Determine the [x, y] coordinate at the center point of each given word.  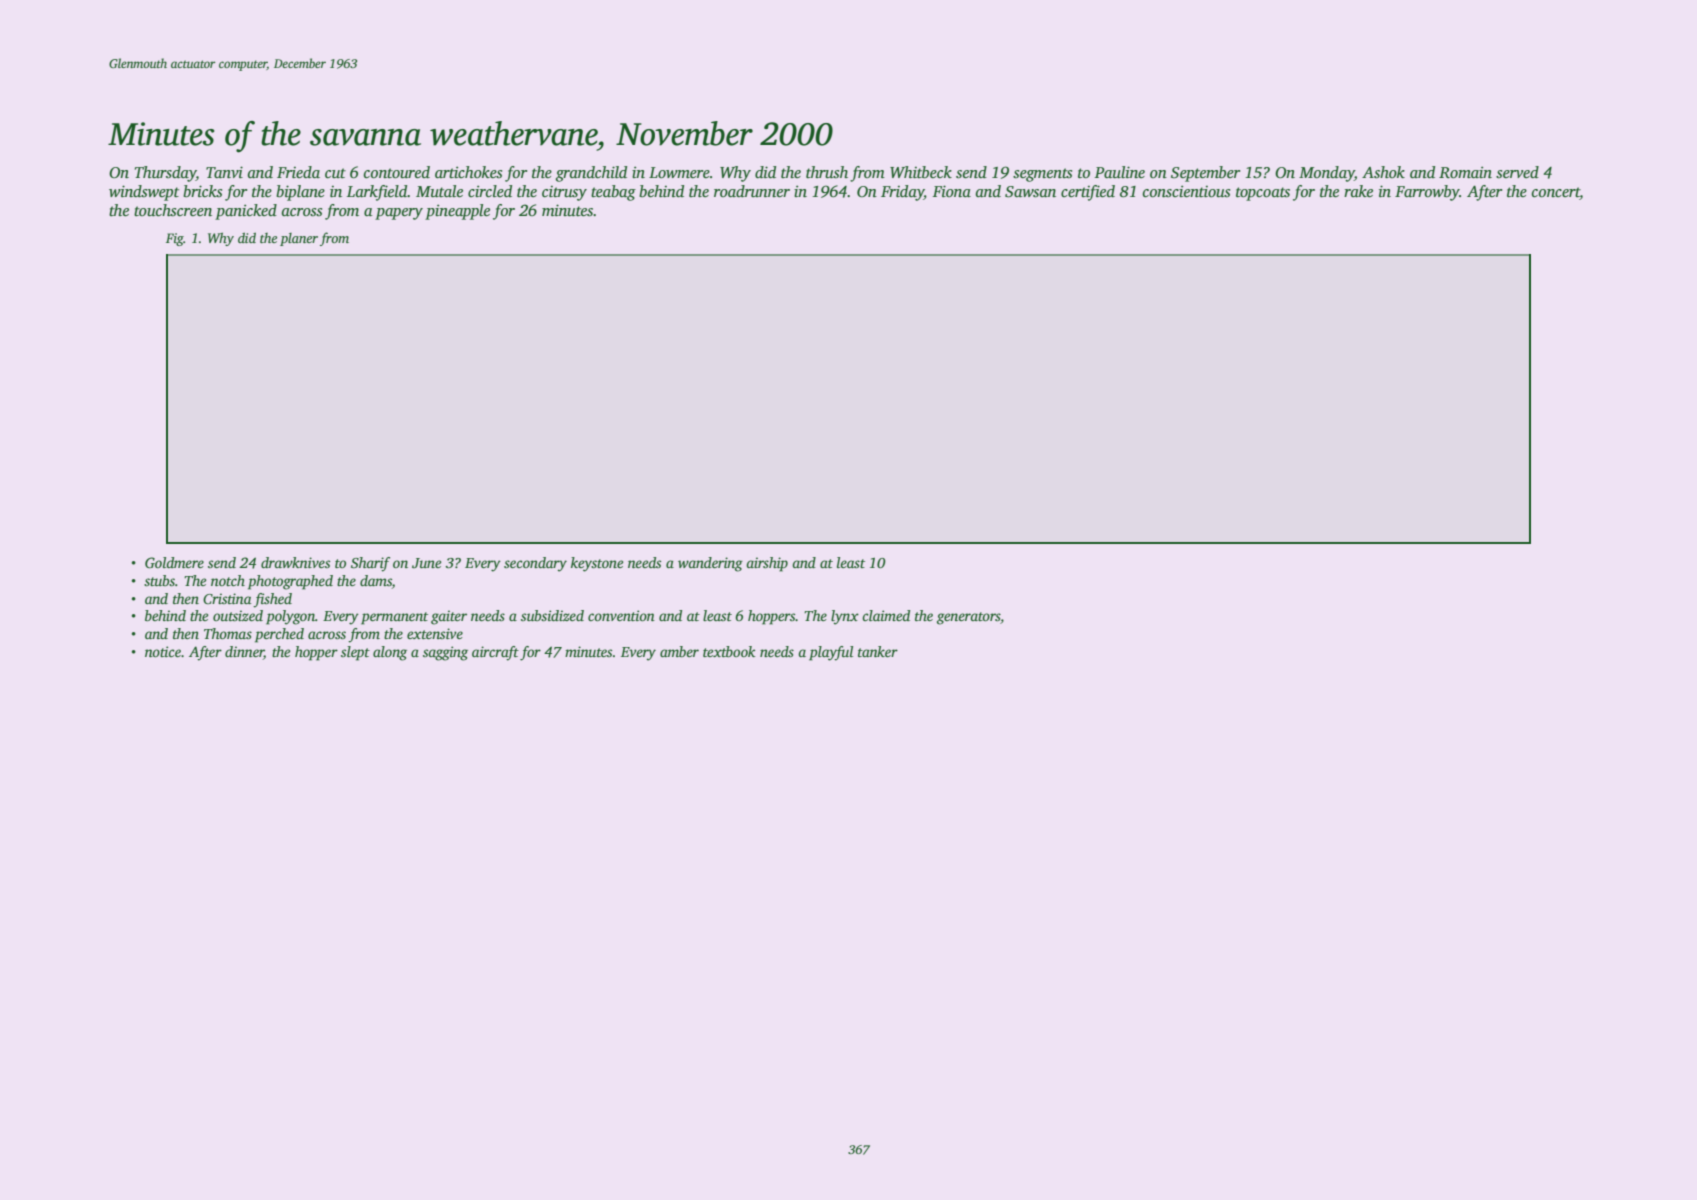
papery [399, 214]
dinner [244, 652]
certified [1088, 193]
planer [299, 239]
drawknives [295, 562]
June [426, 563]
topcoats [1263, 194]
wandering [710, 564]
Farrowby [1427, 193]
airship [767, 564]
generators [968, 618]
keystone [597, 564]
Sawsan [1030, 192]
